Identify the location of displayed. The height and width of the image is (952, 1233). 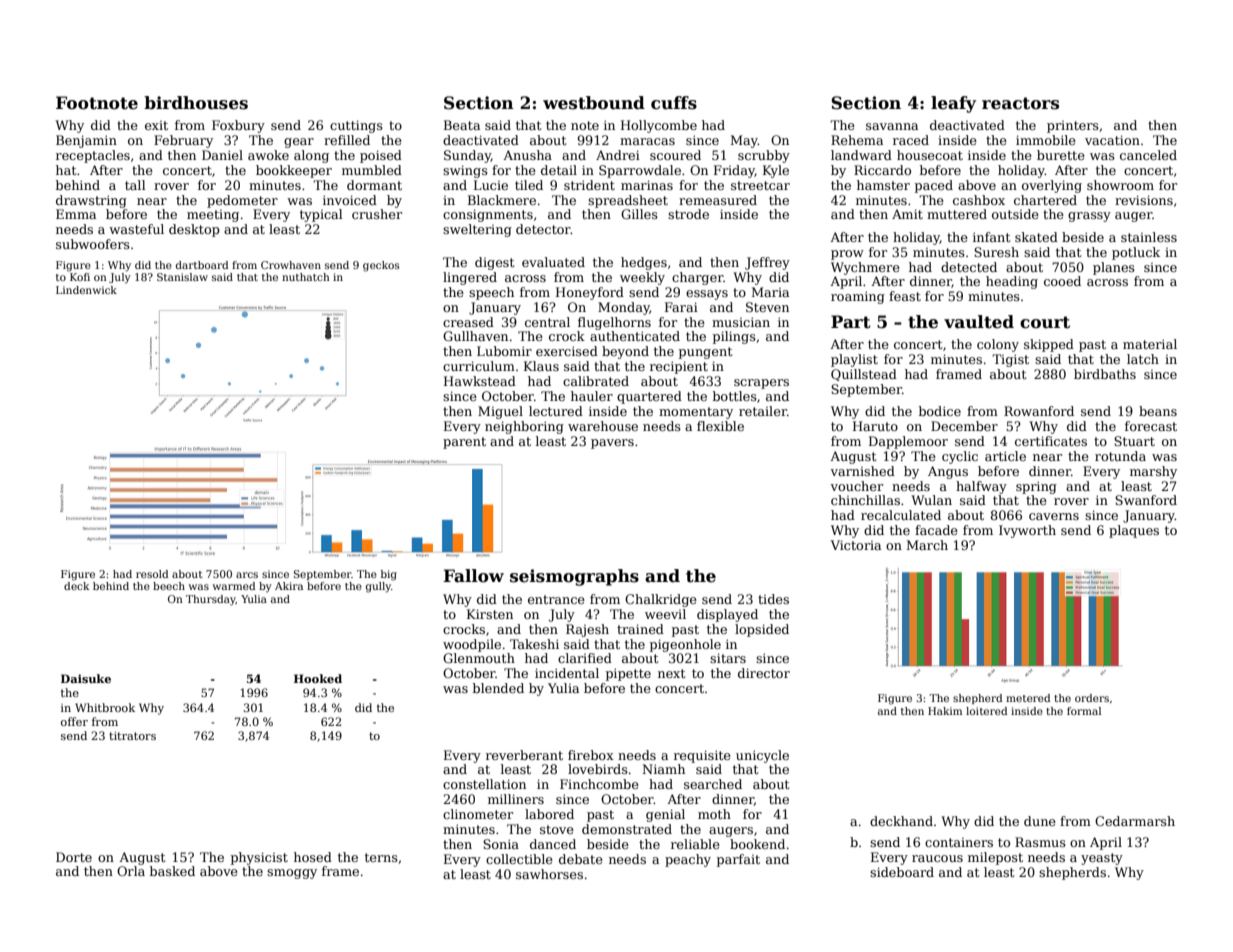
(727, 615).
